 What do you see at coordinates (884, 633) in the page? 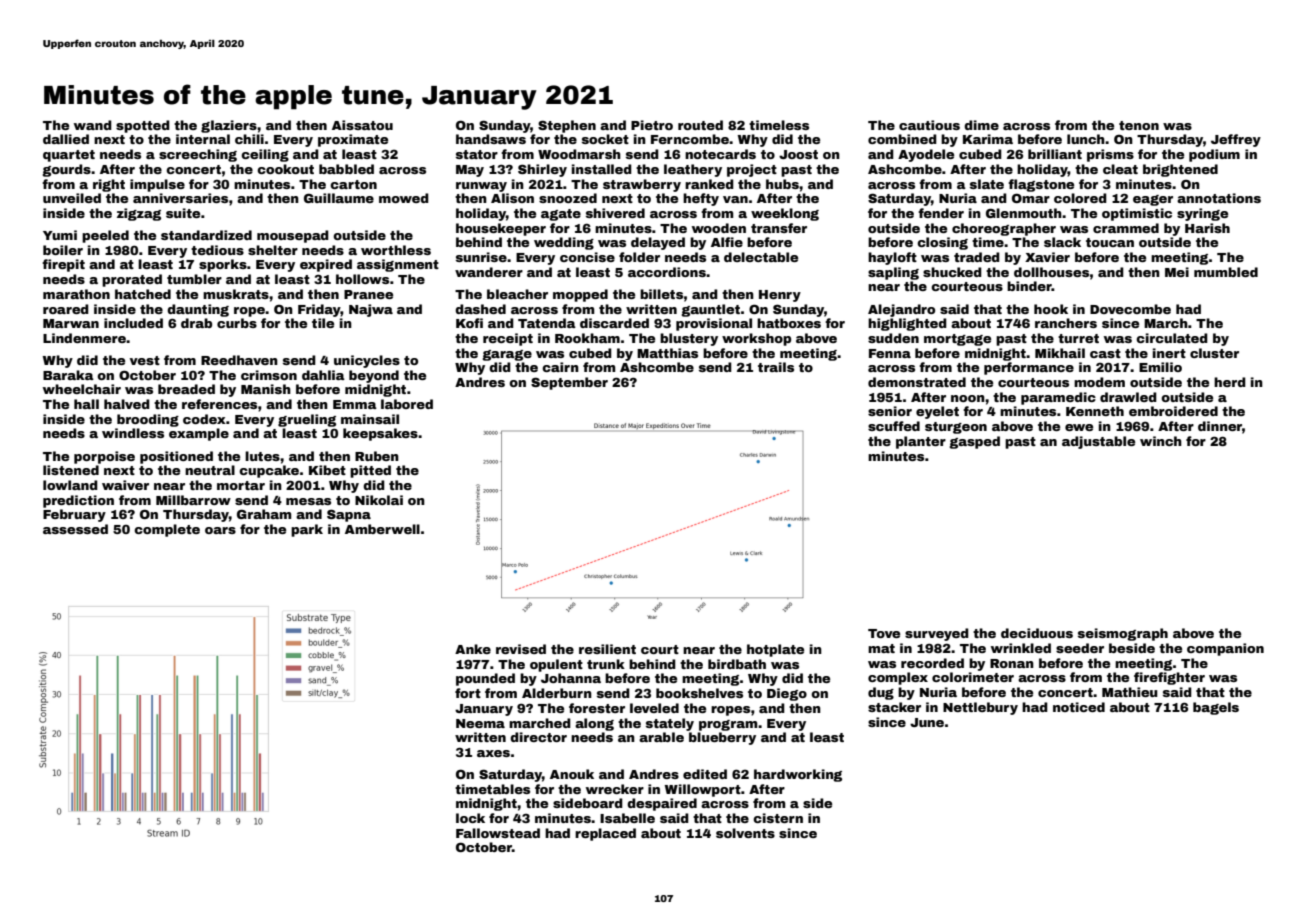
I see `Tove` at bounding box center [884, 633].
